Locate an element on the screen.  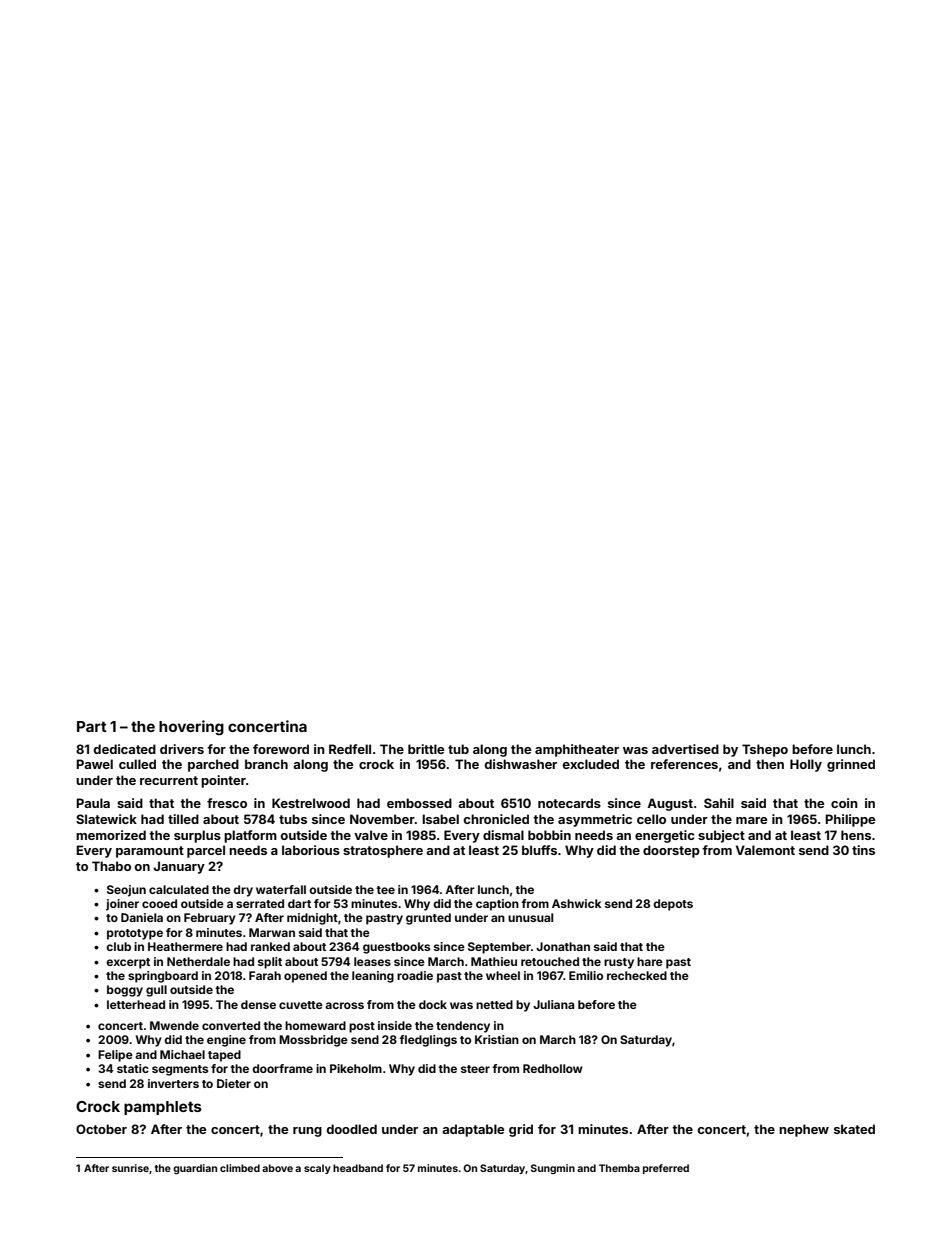
drivers is located at coordinates (182, 749).
